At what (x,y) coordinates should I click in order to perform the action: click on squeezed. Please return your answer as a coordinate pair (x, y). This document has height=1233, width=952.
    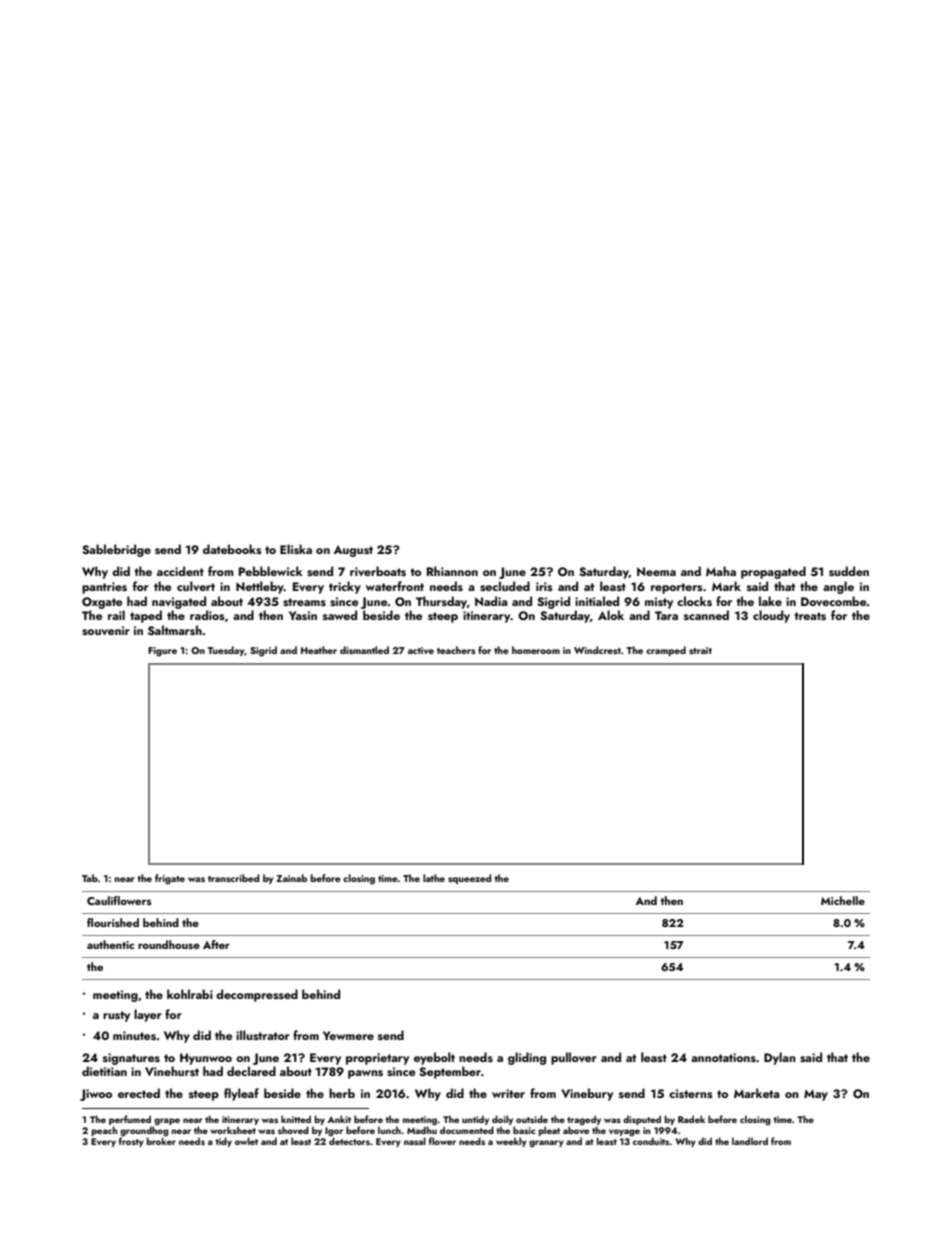
    Looking at the image, I should click on (469, 879).
